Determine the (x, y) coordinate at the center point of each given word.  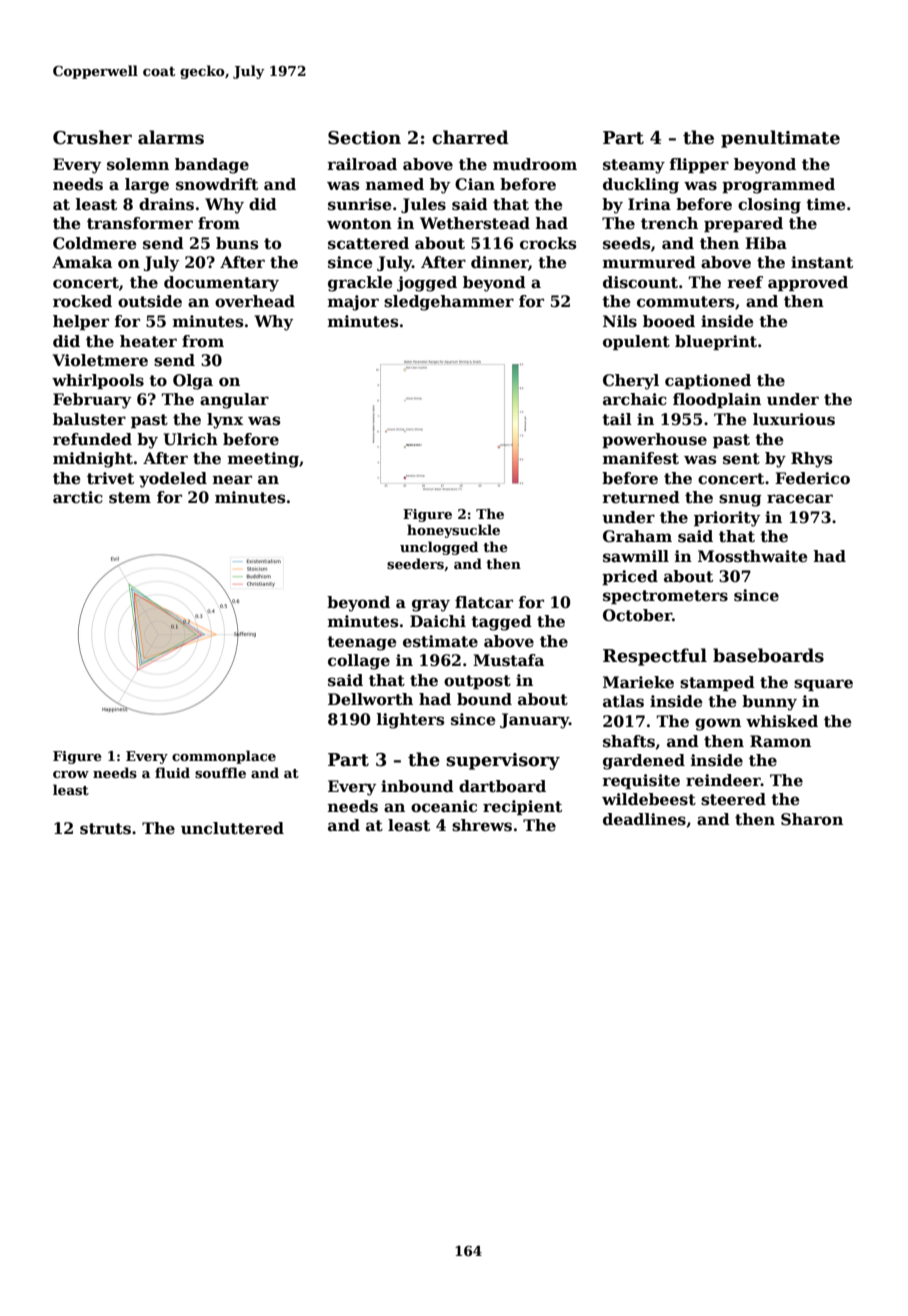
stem (130, 498)
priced (630, 577)
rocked (82, 301)
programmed (778, 186)
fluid (172, 772)
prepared (743, 224)
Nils (620, 321)
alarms (171, 137)
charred (470, 137)
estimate (440, 641)
